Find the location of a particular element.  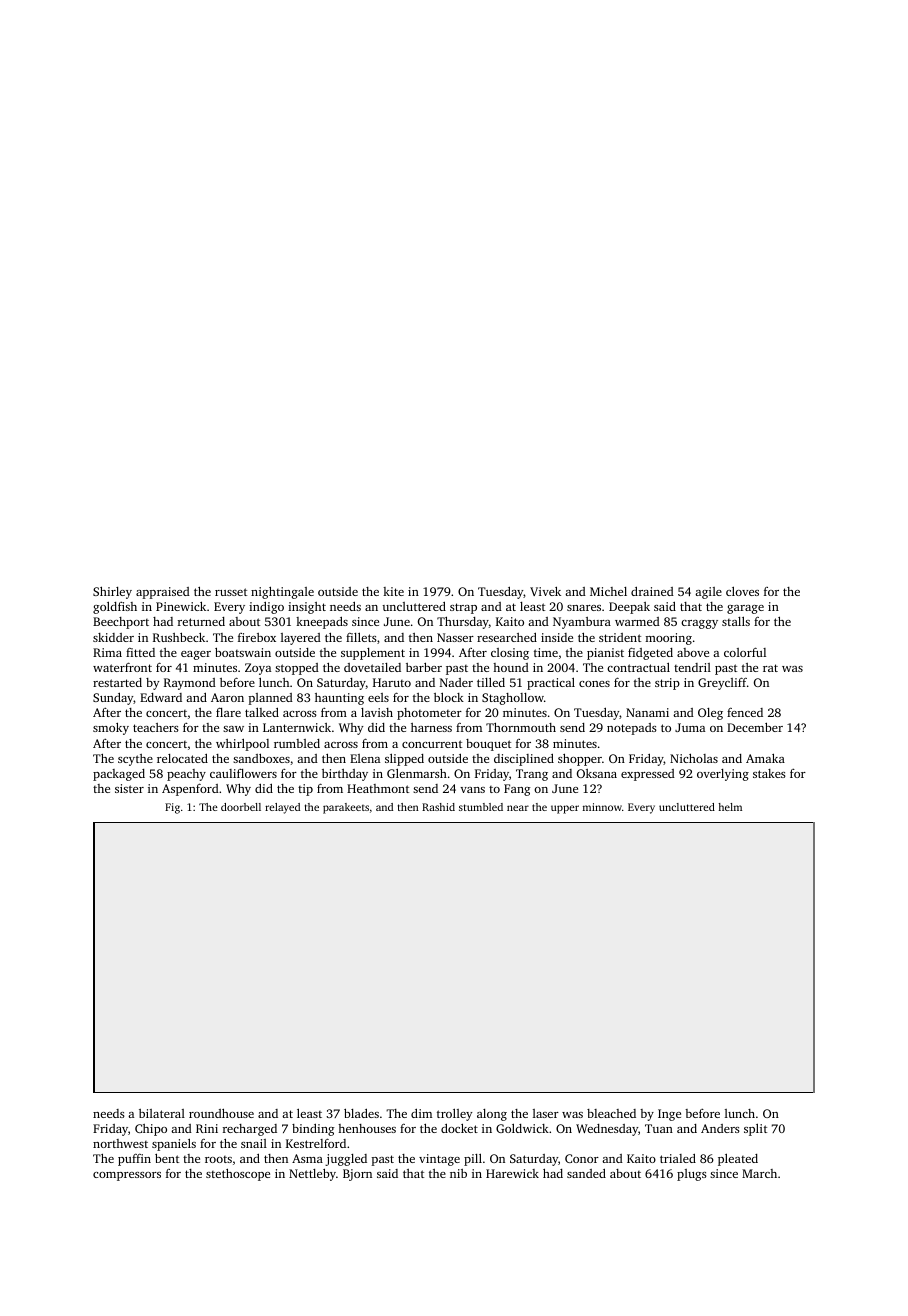

roots is located at coordinates (218, 1159).
